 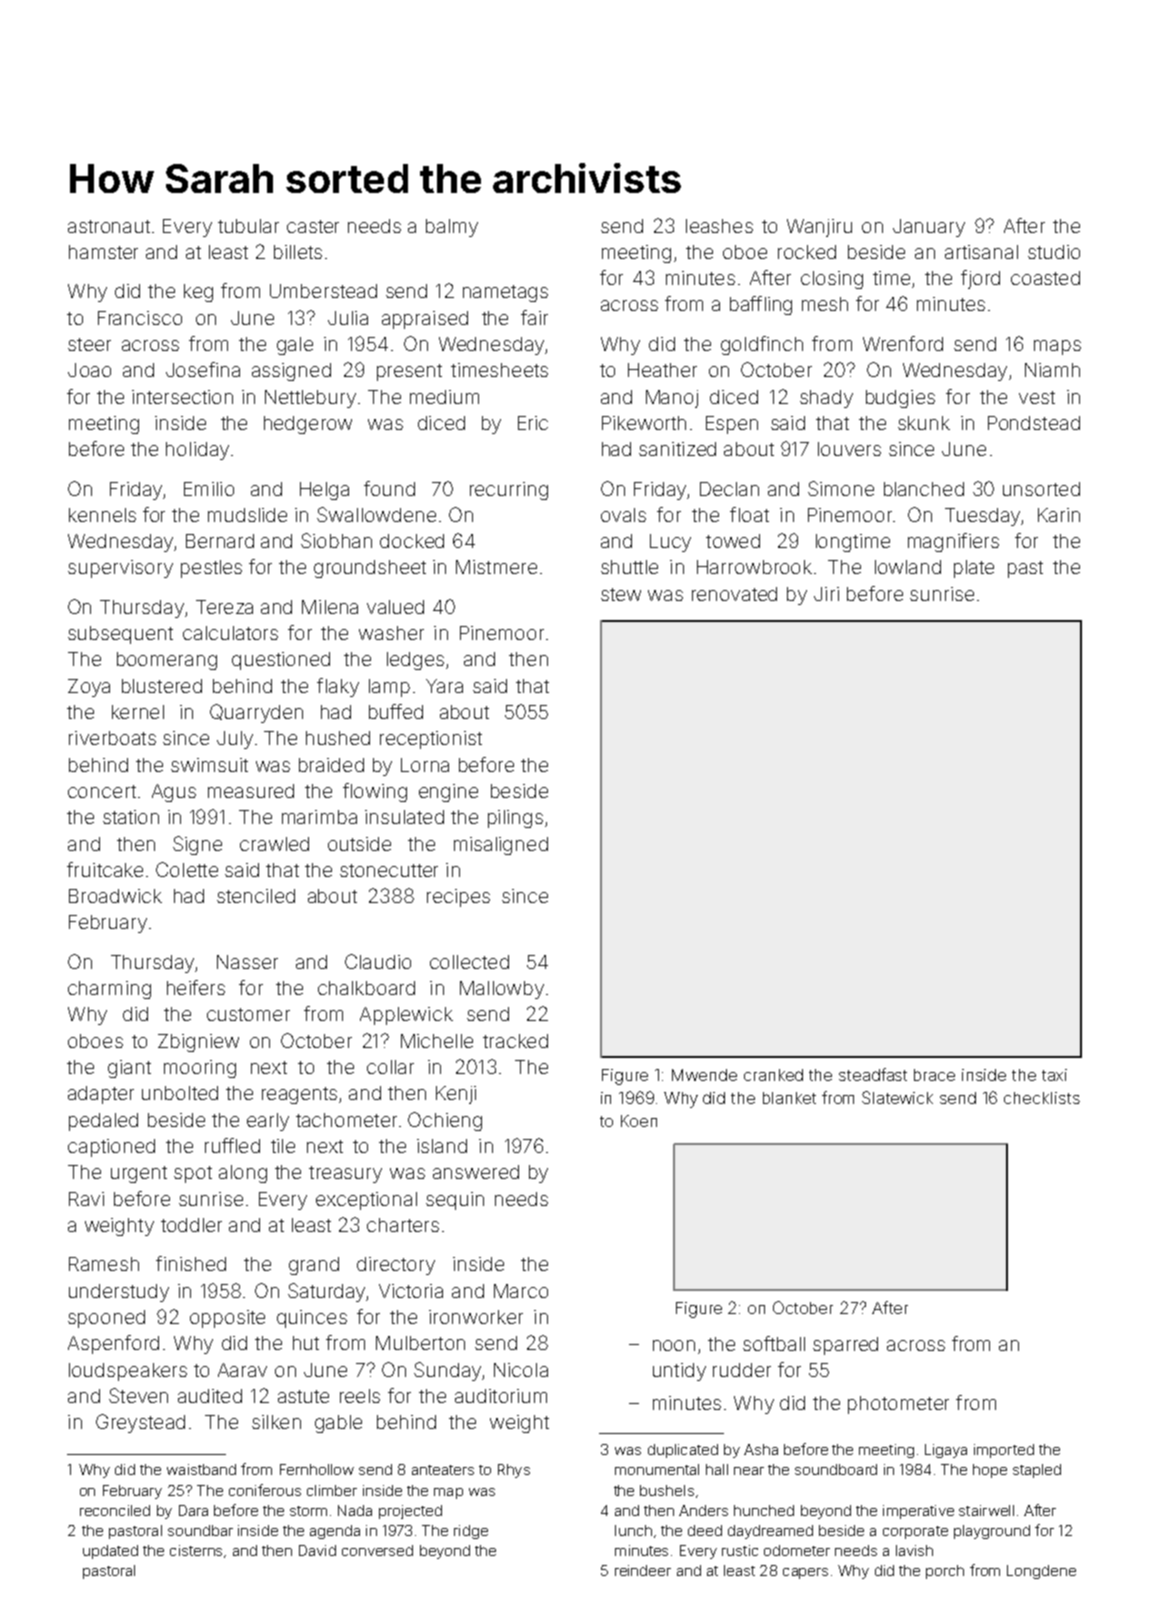 I want to click on Wrenford, so click(x=903, y=343).
